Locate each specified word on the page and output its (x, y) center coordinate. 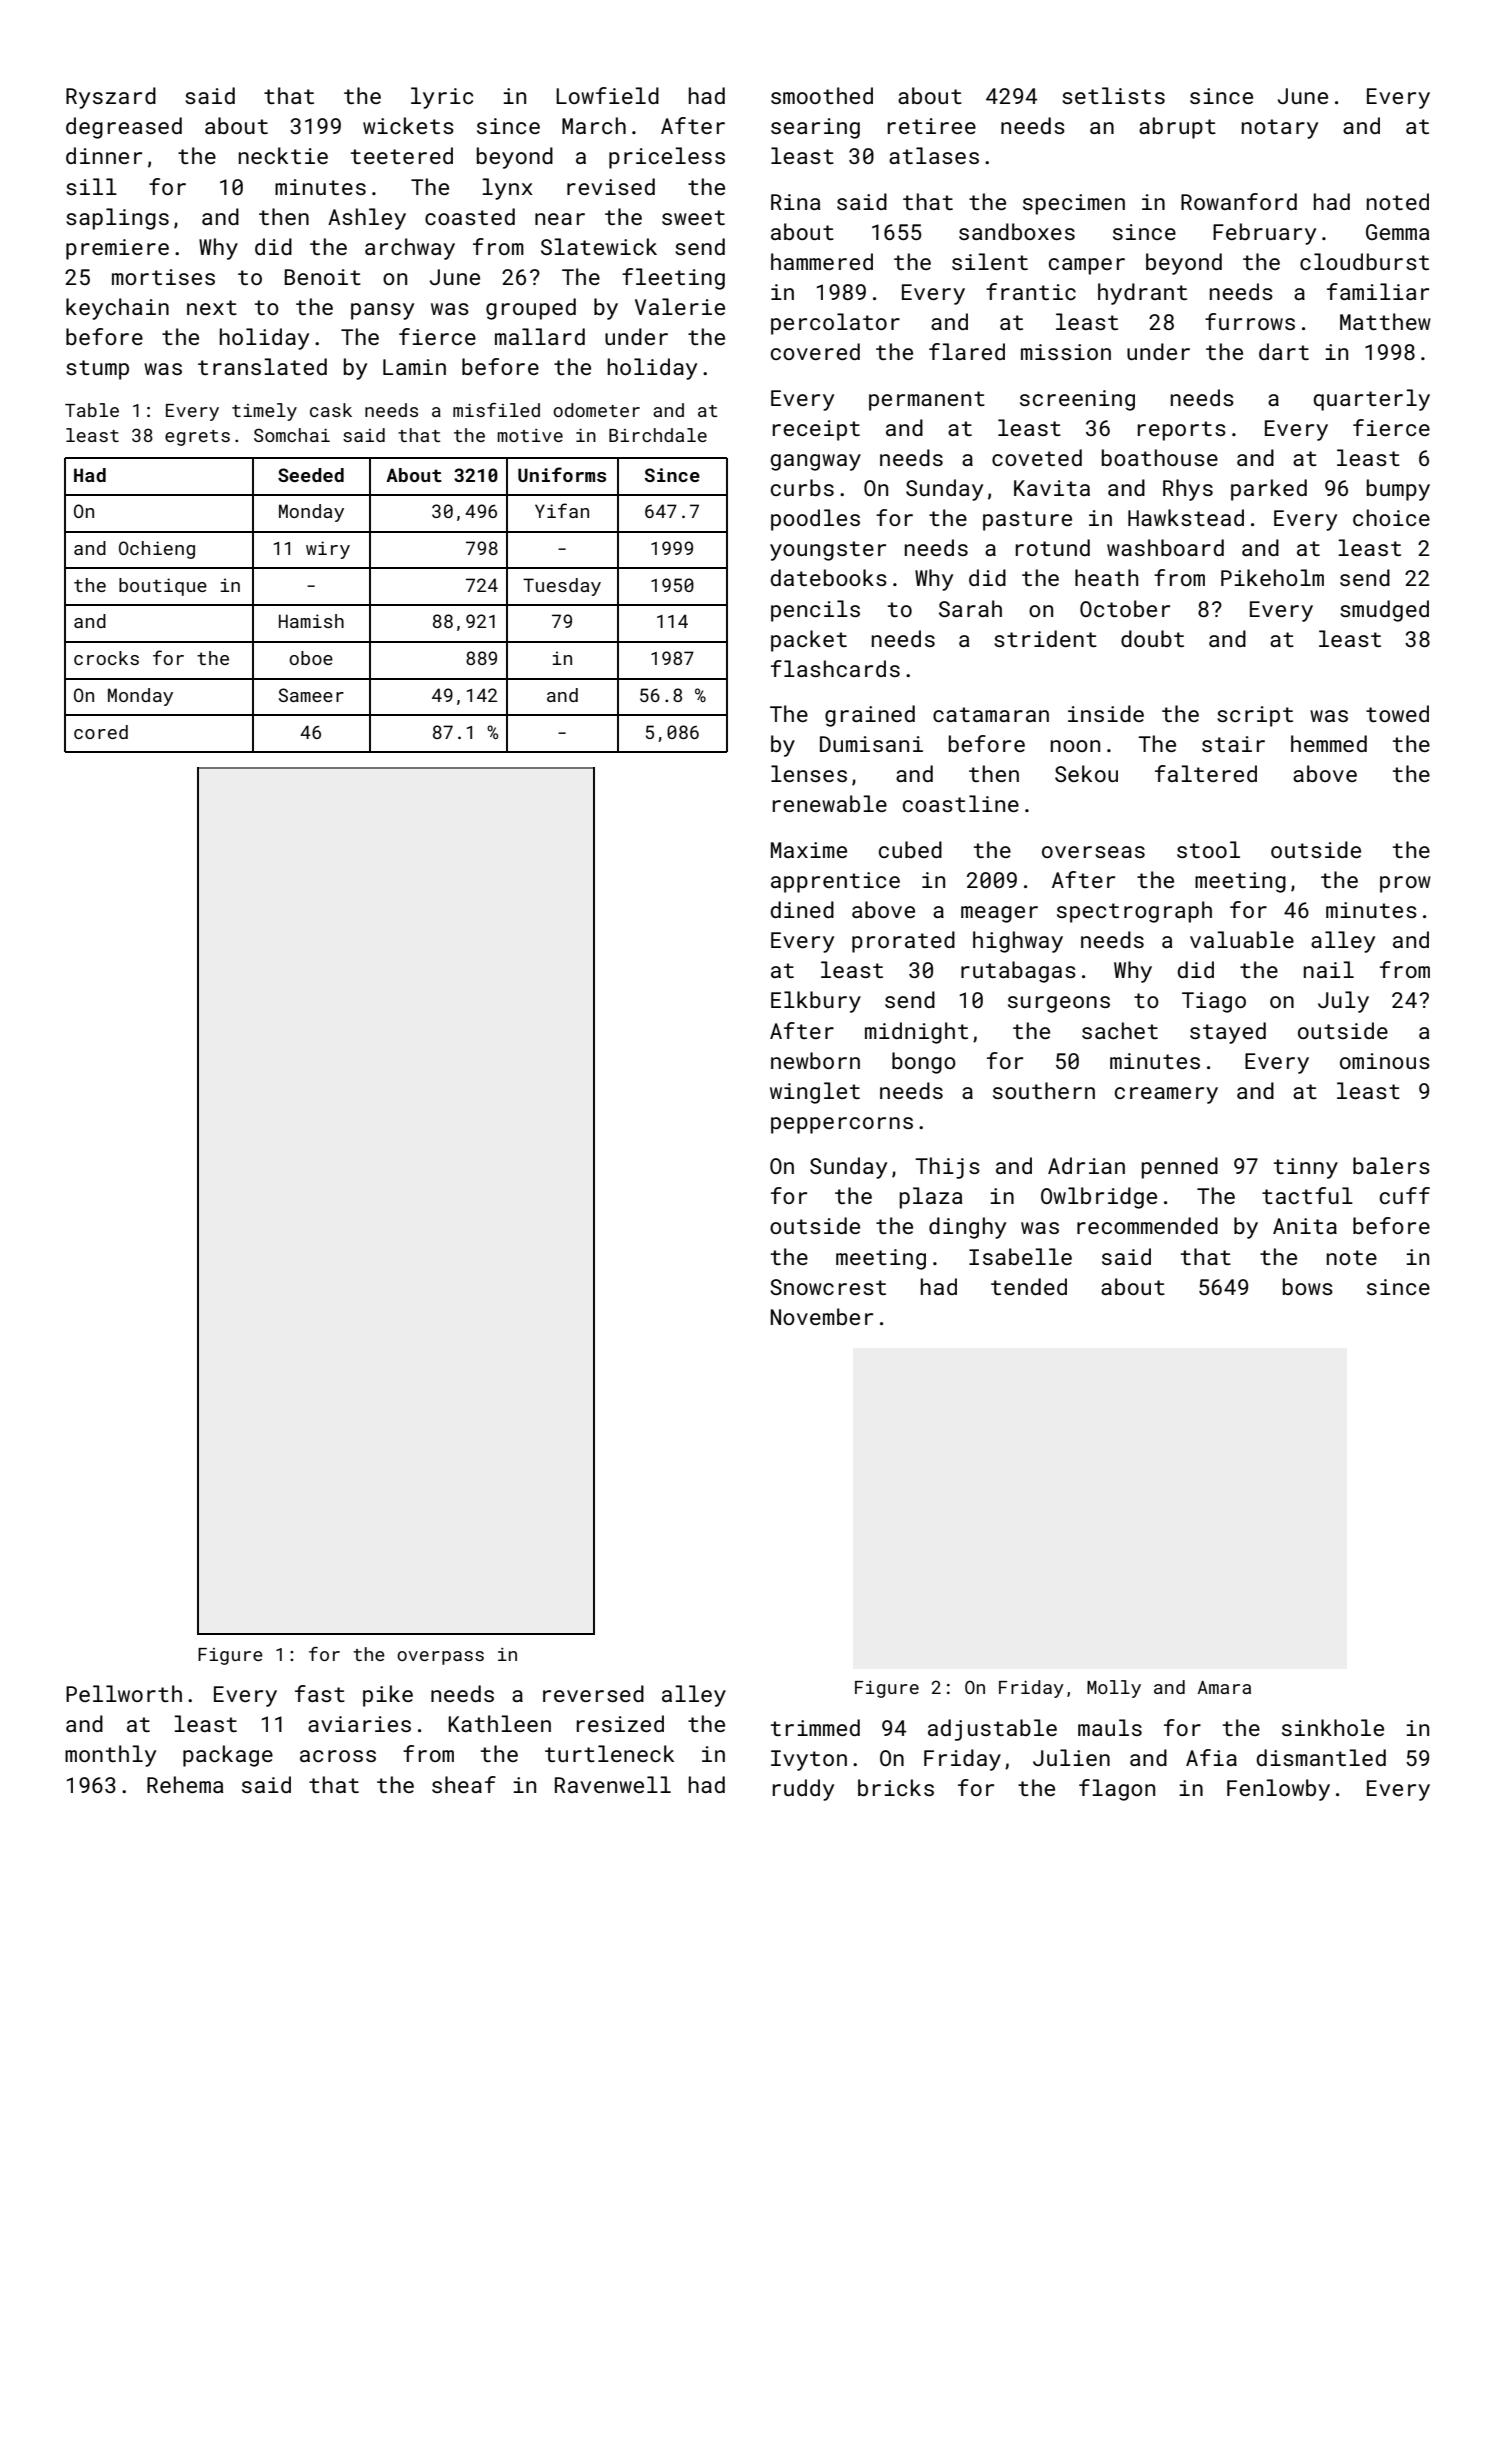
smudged (1384, 611)
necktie (283, 155)
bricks (896, 1787)
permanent (927, 401)
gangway (815, 462)
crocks (106, 658)
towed (1397, 713)
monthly (110, 1756)
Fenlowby (1278, 1790)
